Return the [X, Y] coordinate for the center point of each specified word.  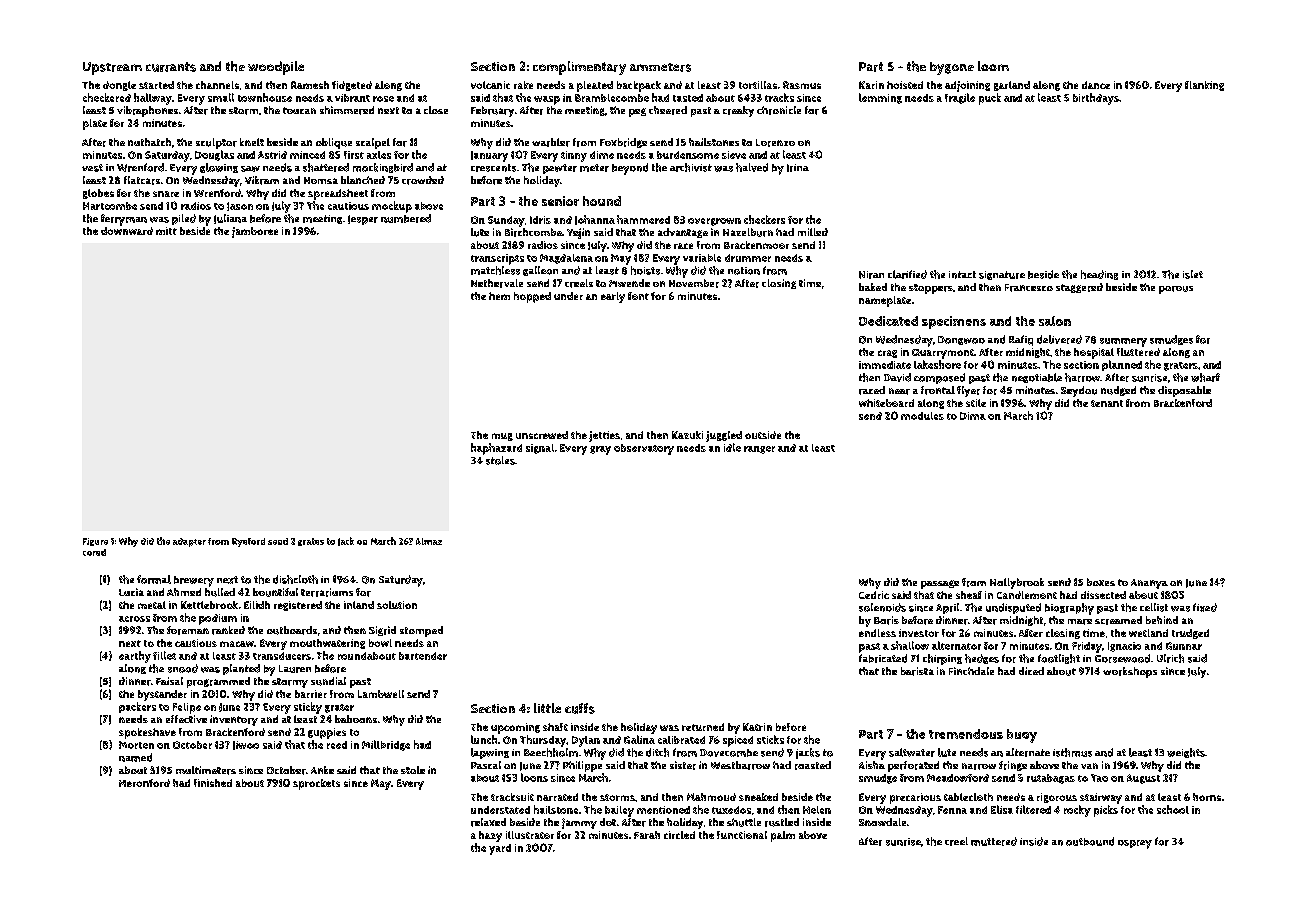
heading [1099, 275]
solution [397, 605]
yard [500, 849]
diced [1031, 671]
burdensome [688, 155]
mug [502, 437]
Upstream [112, 68]
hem [499, 296]
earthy [135, 657]
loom [993, 66]
